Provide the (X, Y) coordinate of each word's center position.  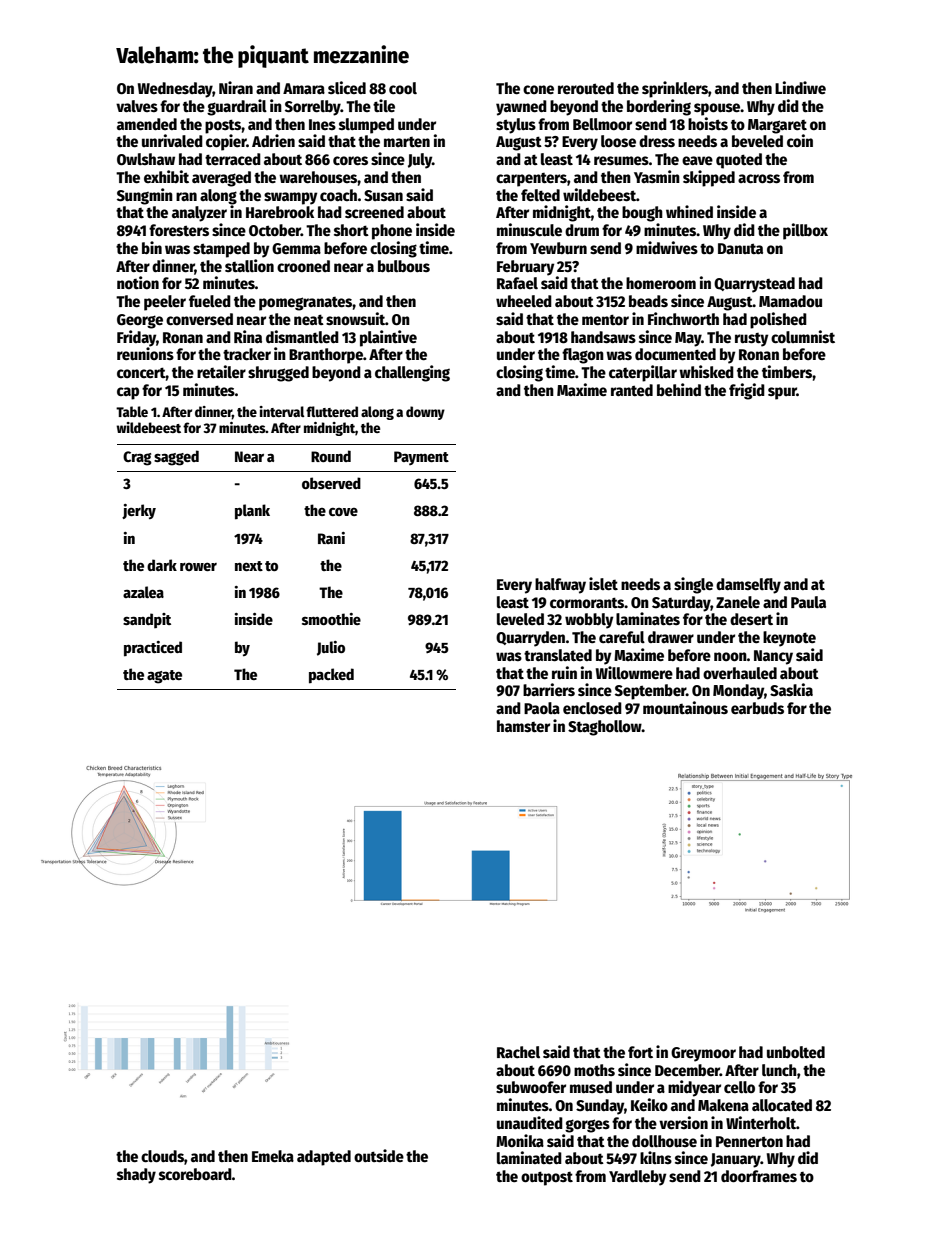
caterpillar (643, 373)
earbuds (757, 708)
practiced (153, 649)
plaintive (388, 338)
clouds (162, 1156)
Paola (542, 708)
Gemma (296, 249)
